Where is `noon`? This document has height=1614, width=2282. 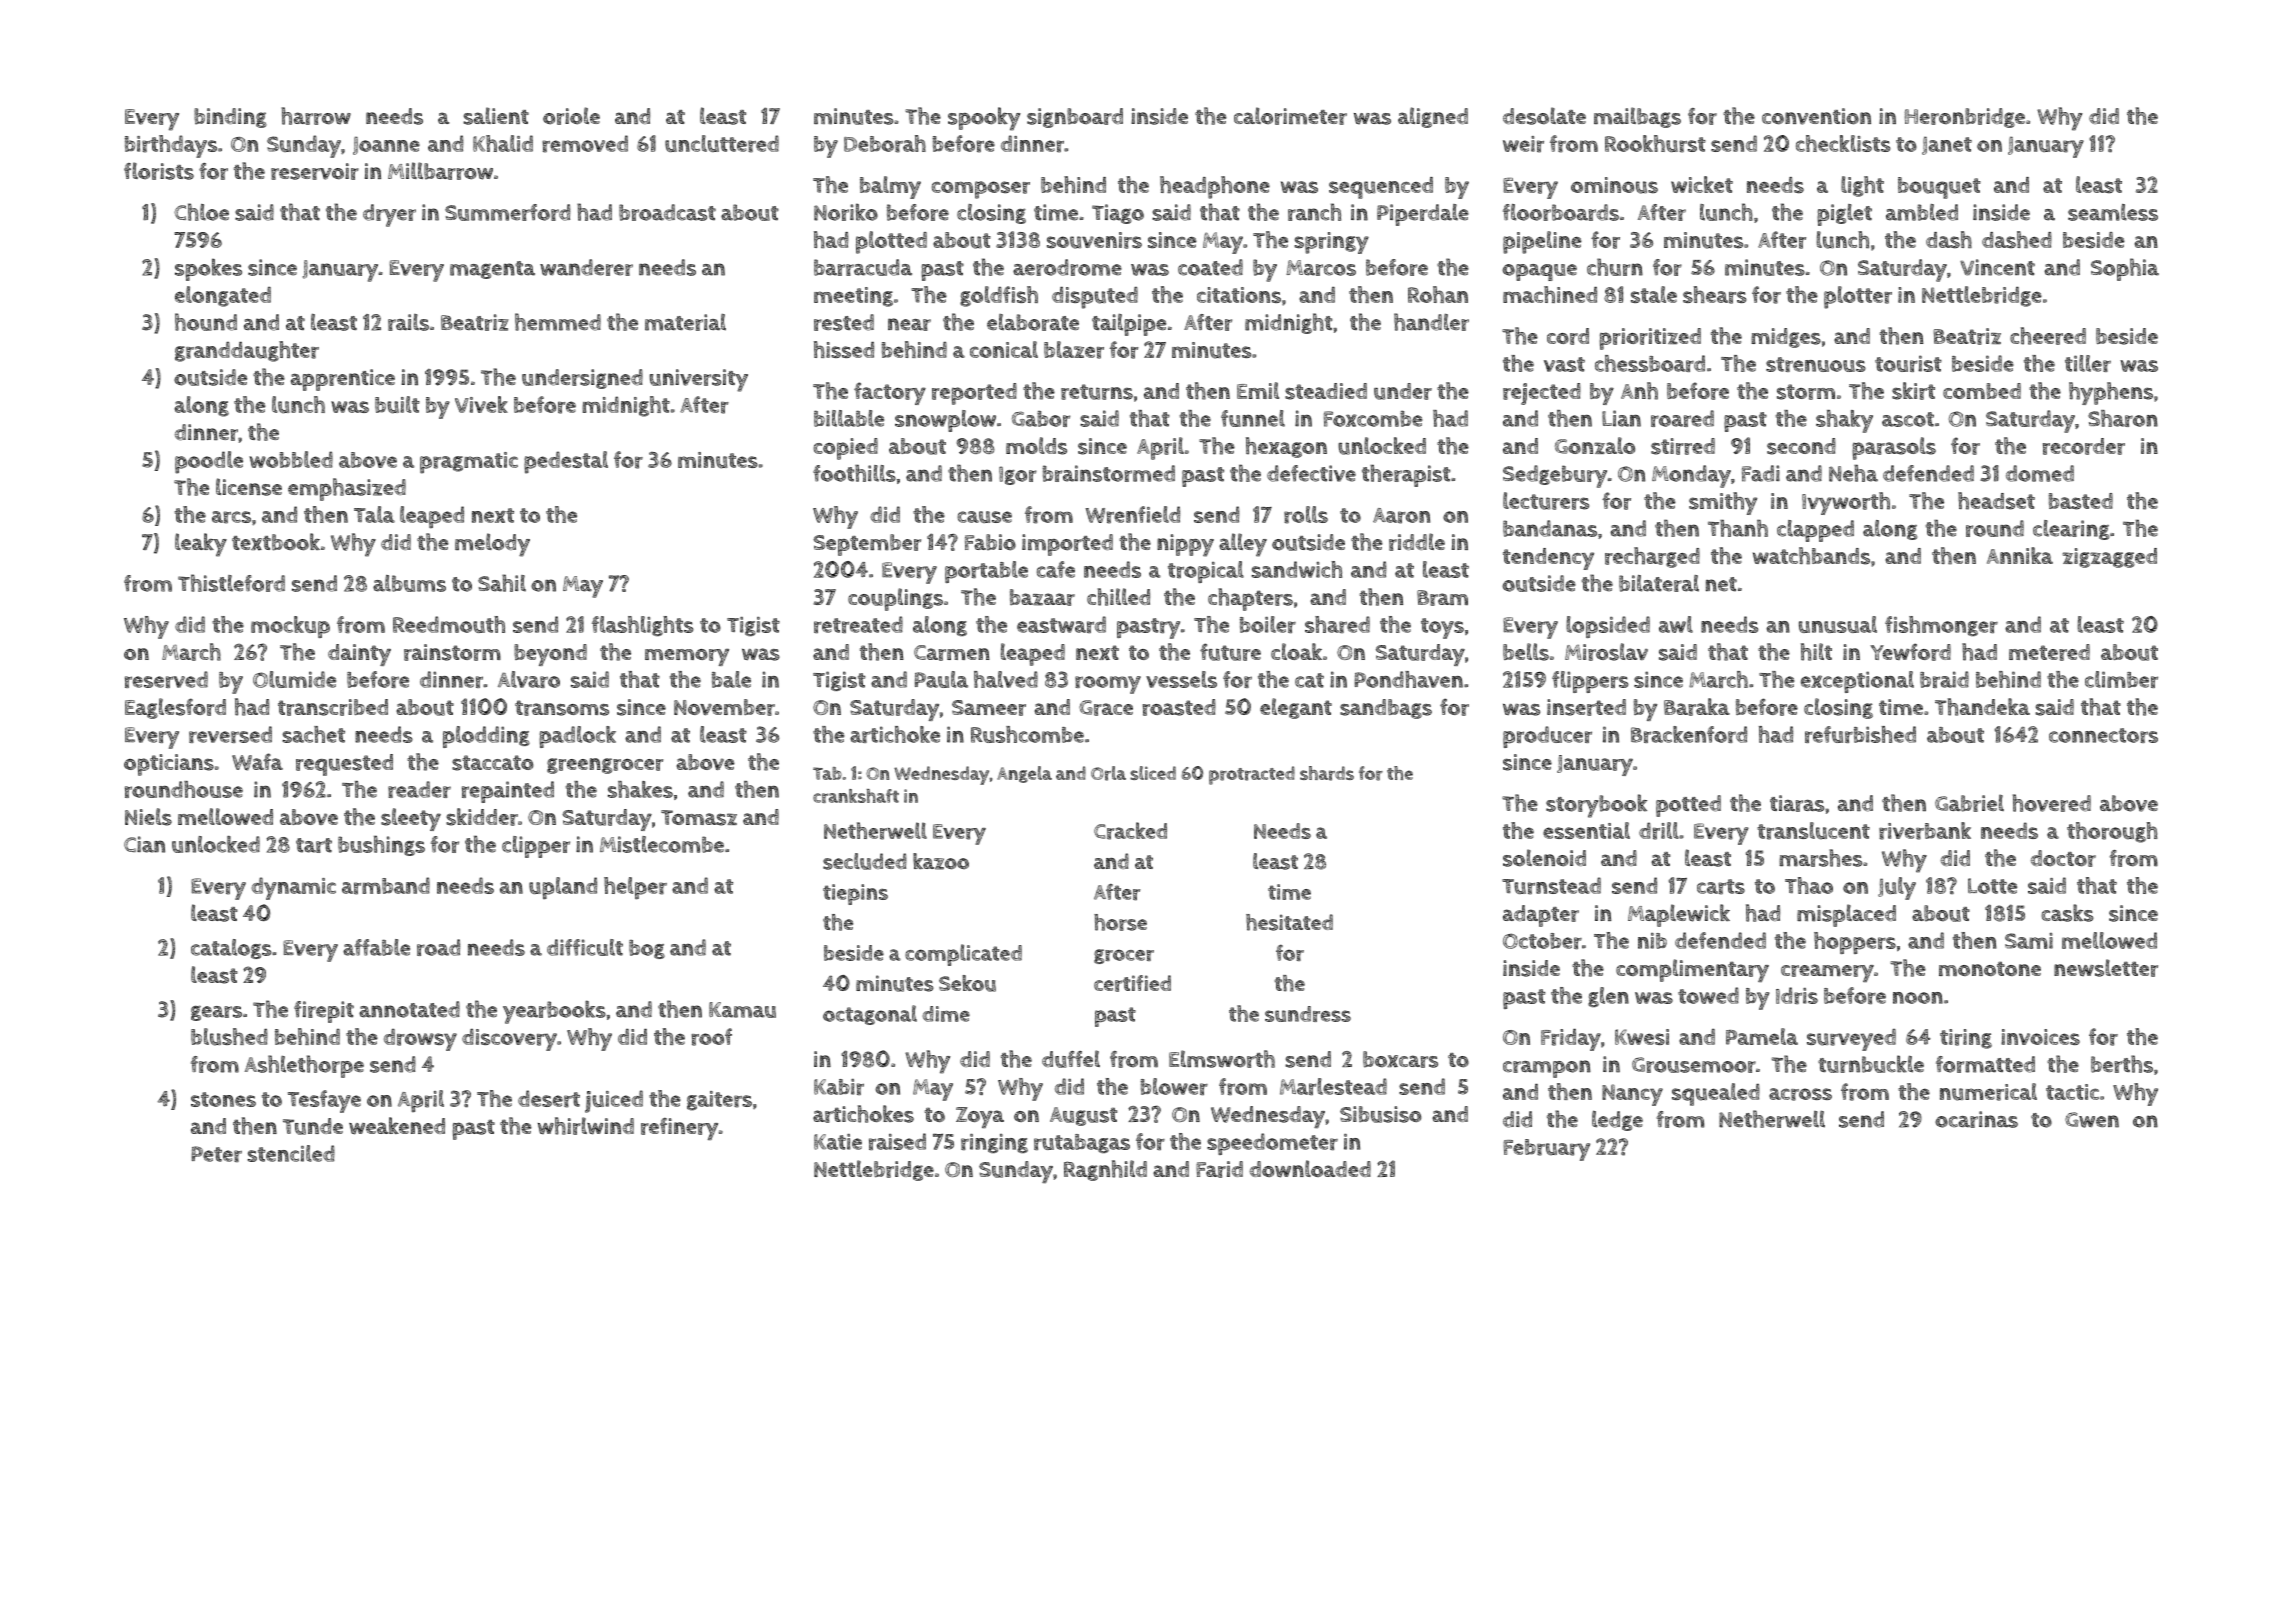 noon is located at coordinates (1918, 998).
